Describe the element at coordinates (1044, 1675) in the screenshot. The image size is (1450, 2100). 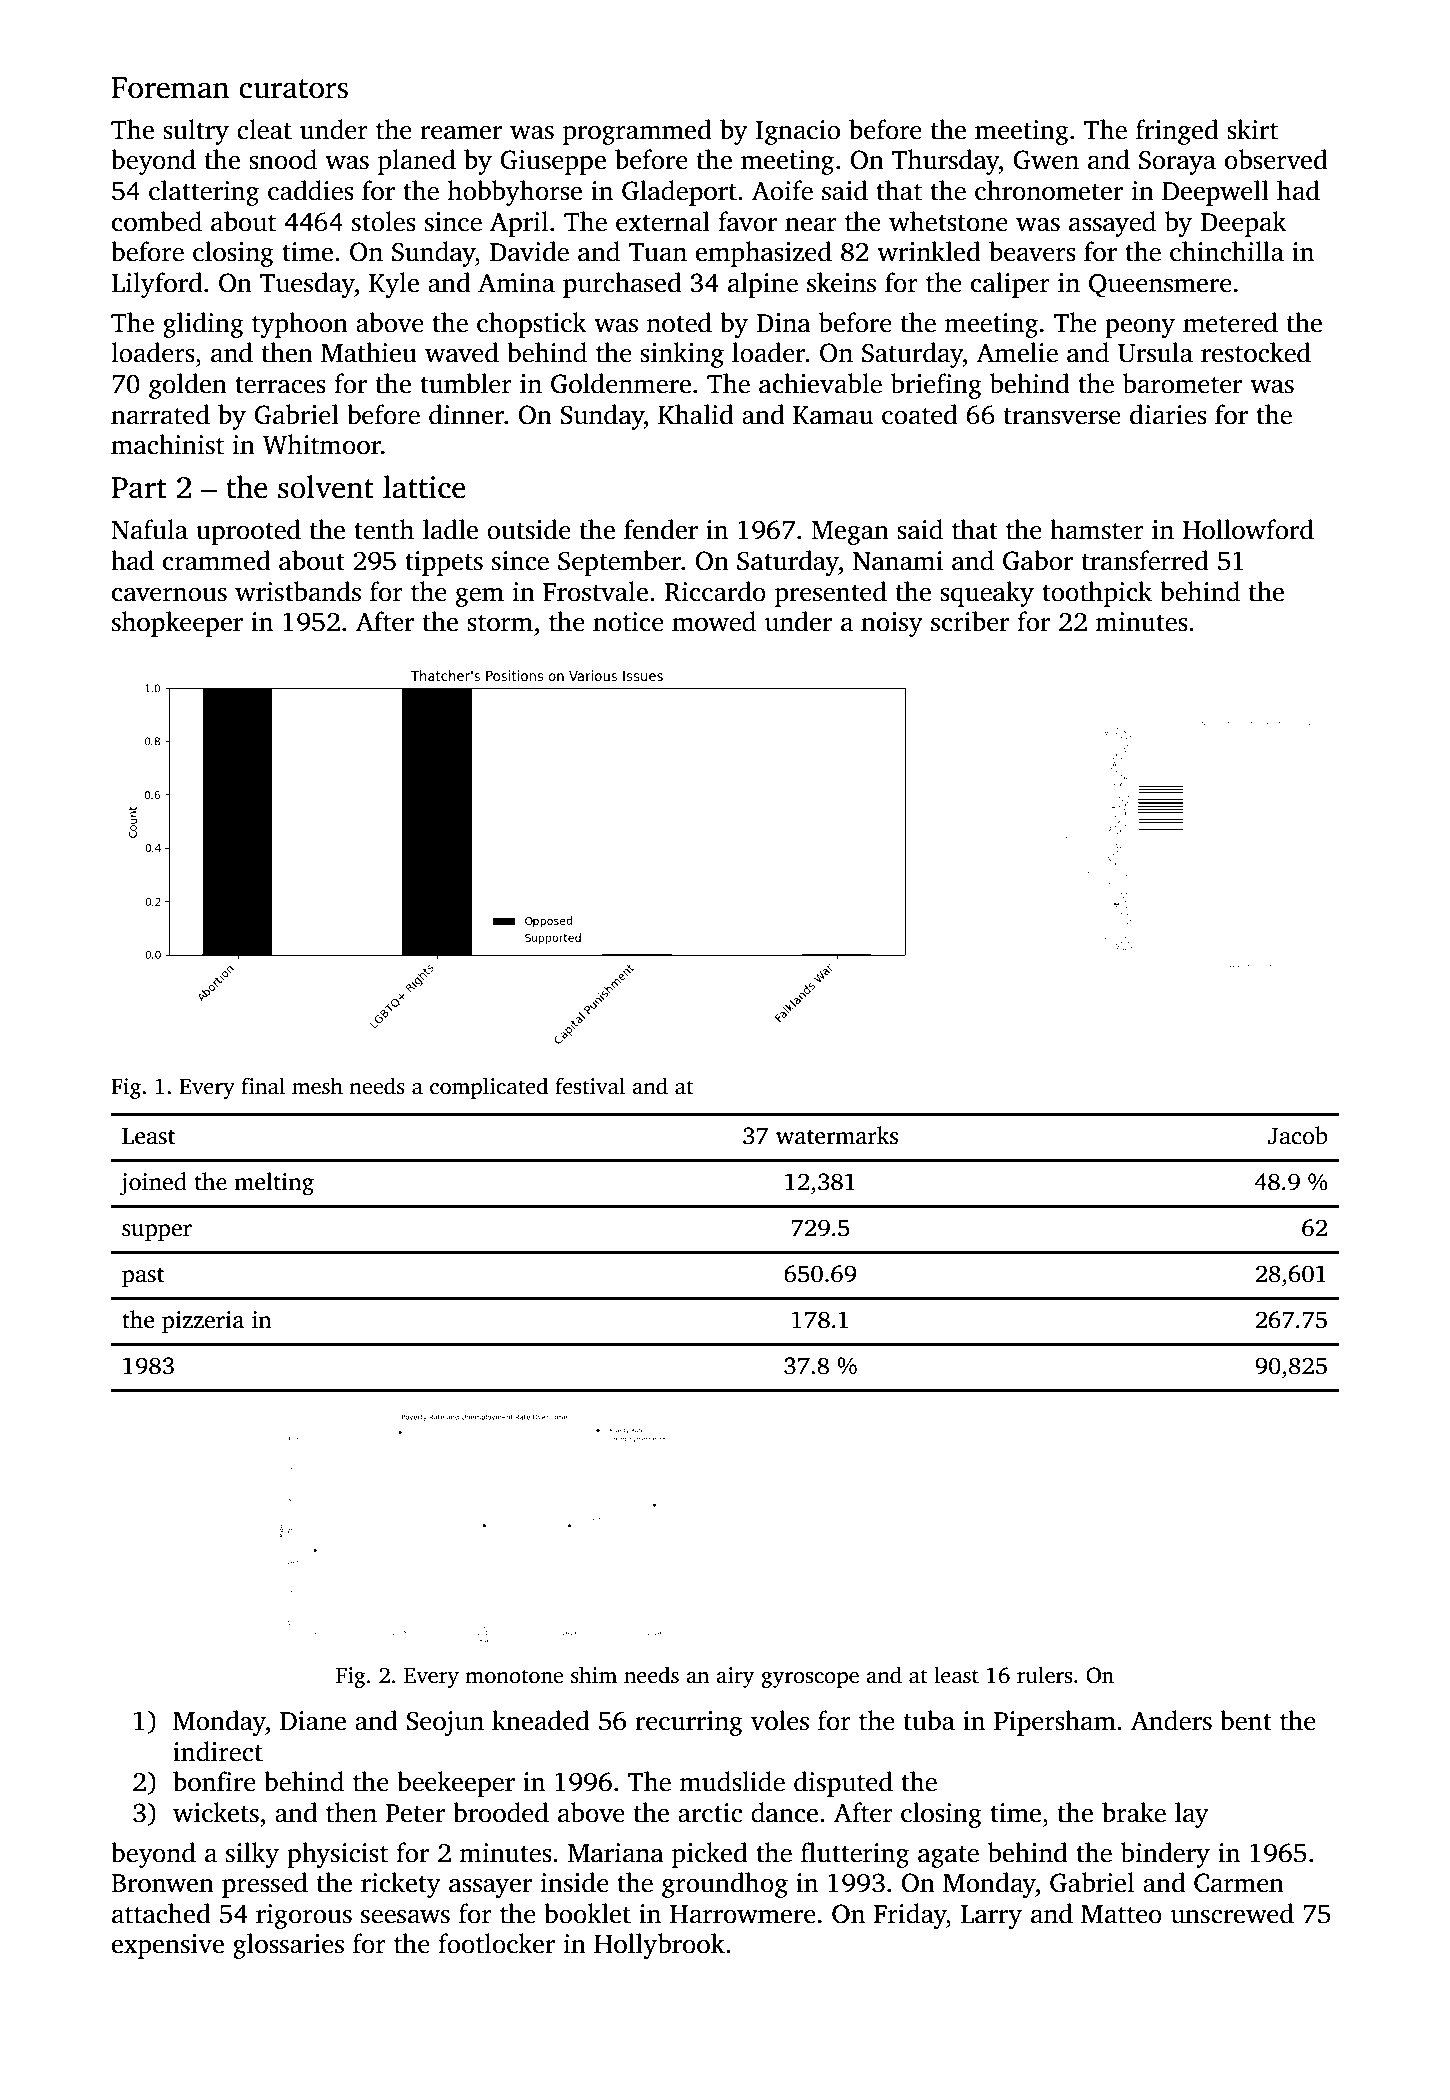
I see `rulers` at that location.
